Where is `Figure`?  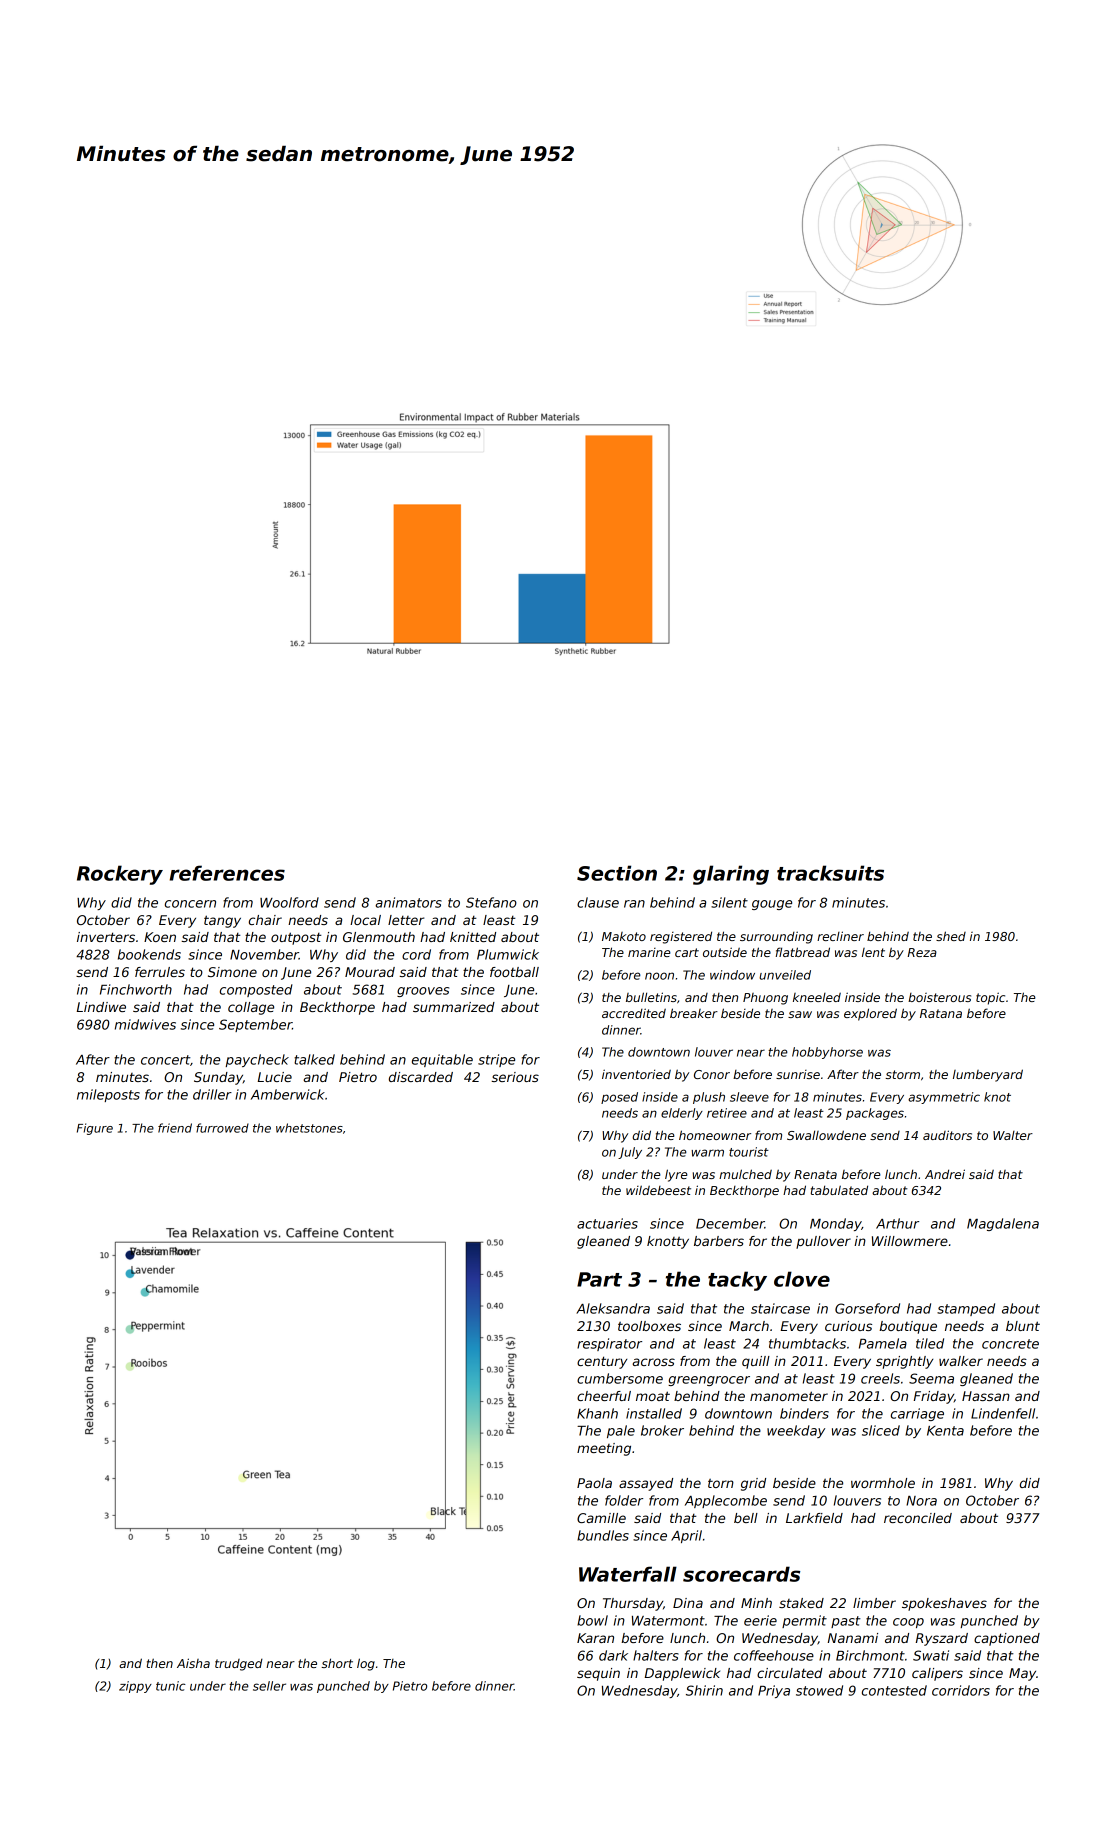 Figure is located at coordinates (95, 1129).
